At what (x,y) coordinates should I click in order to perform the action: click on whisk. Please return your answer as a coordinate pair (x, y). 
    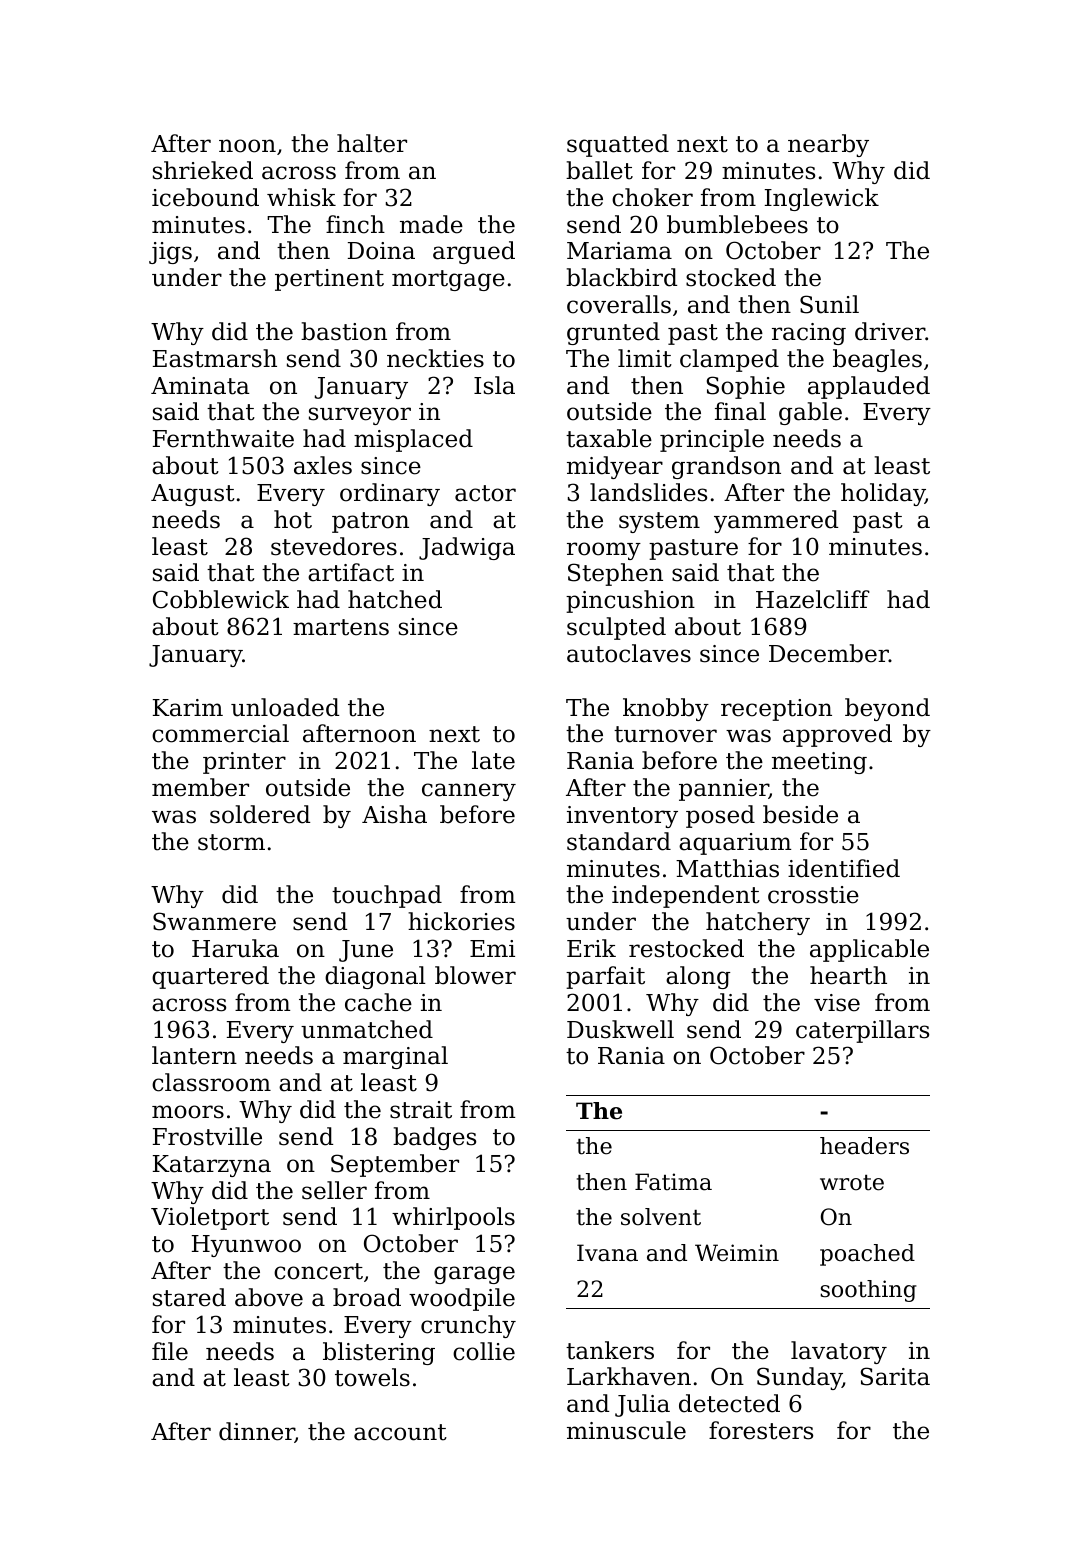
    Looking at the image, I should click on (301, 197).
